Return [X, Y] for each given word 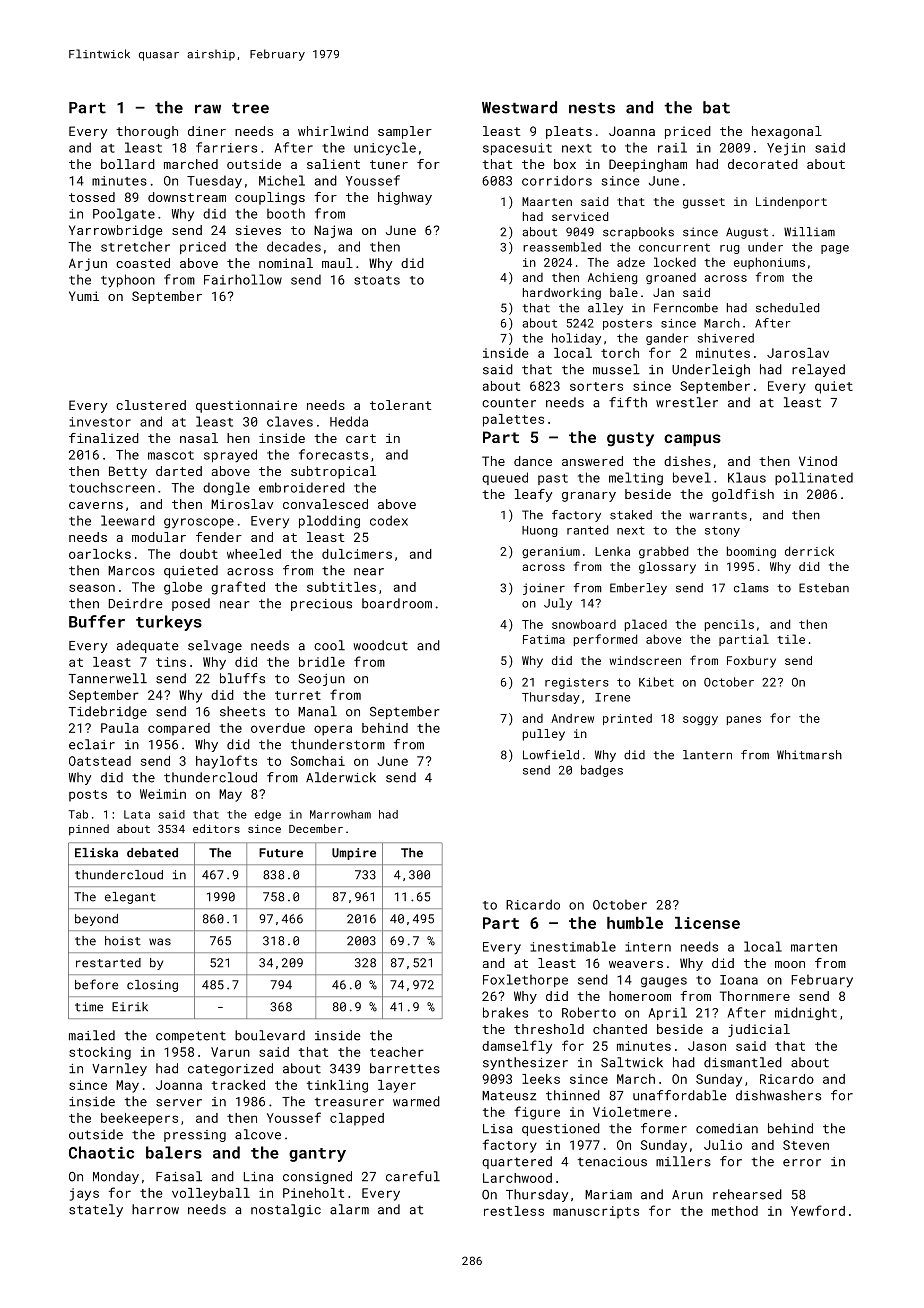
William [809, 232]
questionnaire [246, 406]
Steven [806, 1145]
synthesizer [525, 1063]
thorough [147, 132]
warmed [416, 1101]
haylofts [226, 762]
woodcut [380, 645]
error [802, 1163]
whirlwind [333, 131]
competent [191, 1037]
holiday [576, 339]
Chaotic [101, 1152]
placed [646, 625]
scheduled [787, 308]
